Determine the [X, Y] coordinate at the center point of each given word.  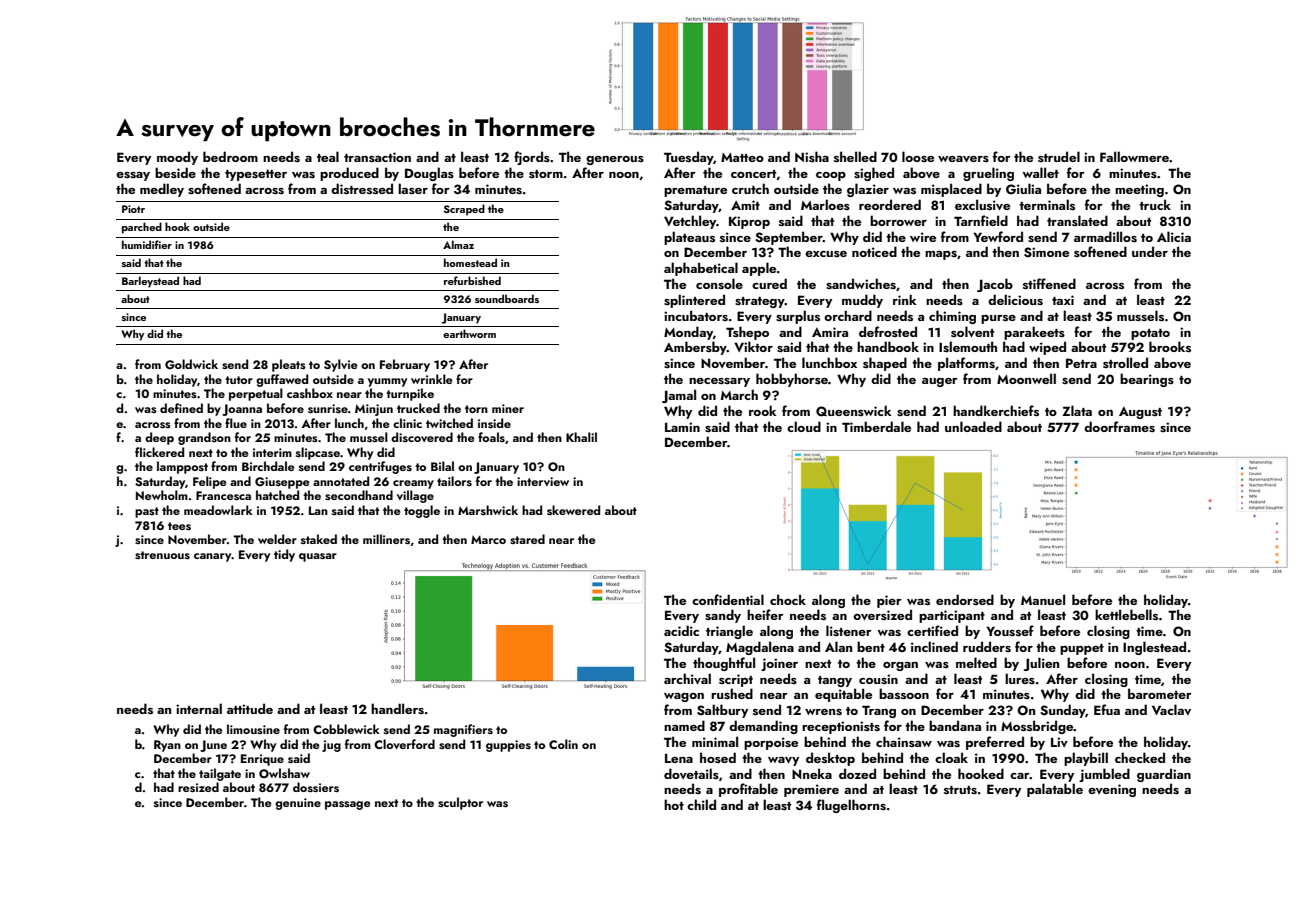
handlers [397, 708]
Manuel [1043, 599]
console [719, 283]
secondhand [359, 495]
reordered [890, 204]
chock [788, 599]
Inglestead [1154, 648]
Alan [838, 646]
